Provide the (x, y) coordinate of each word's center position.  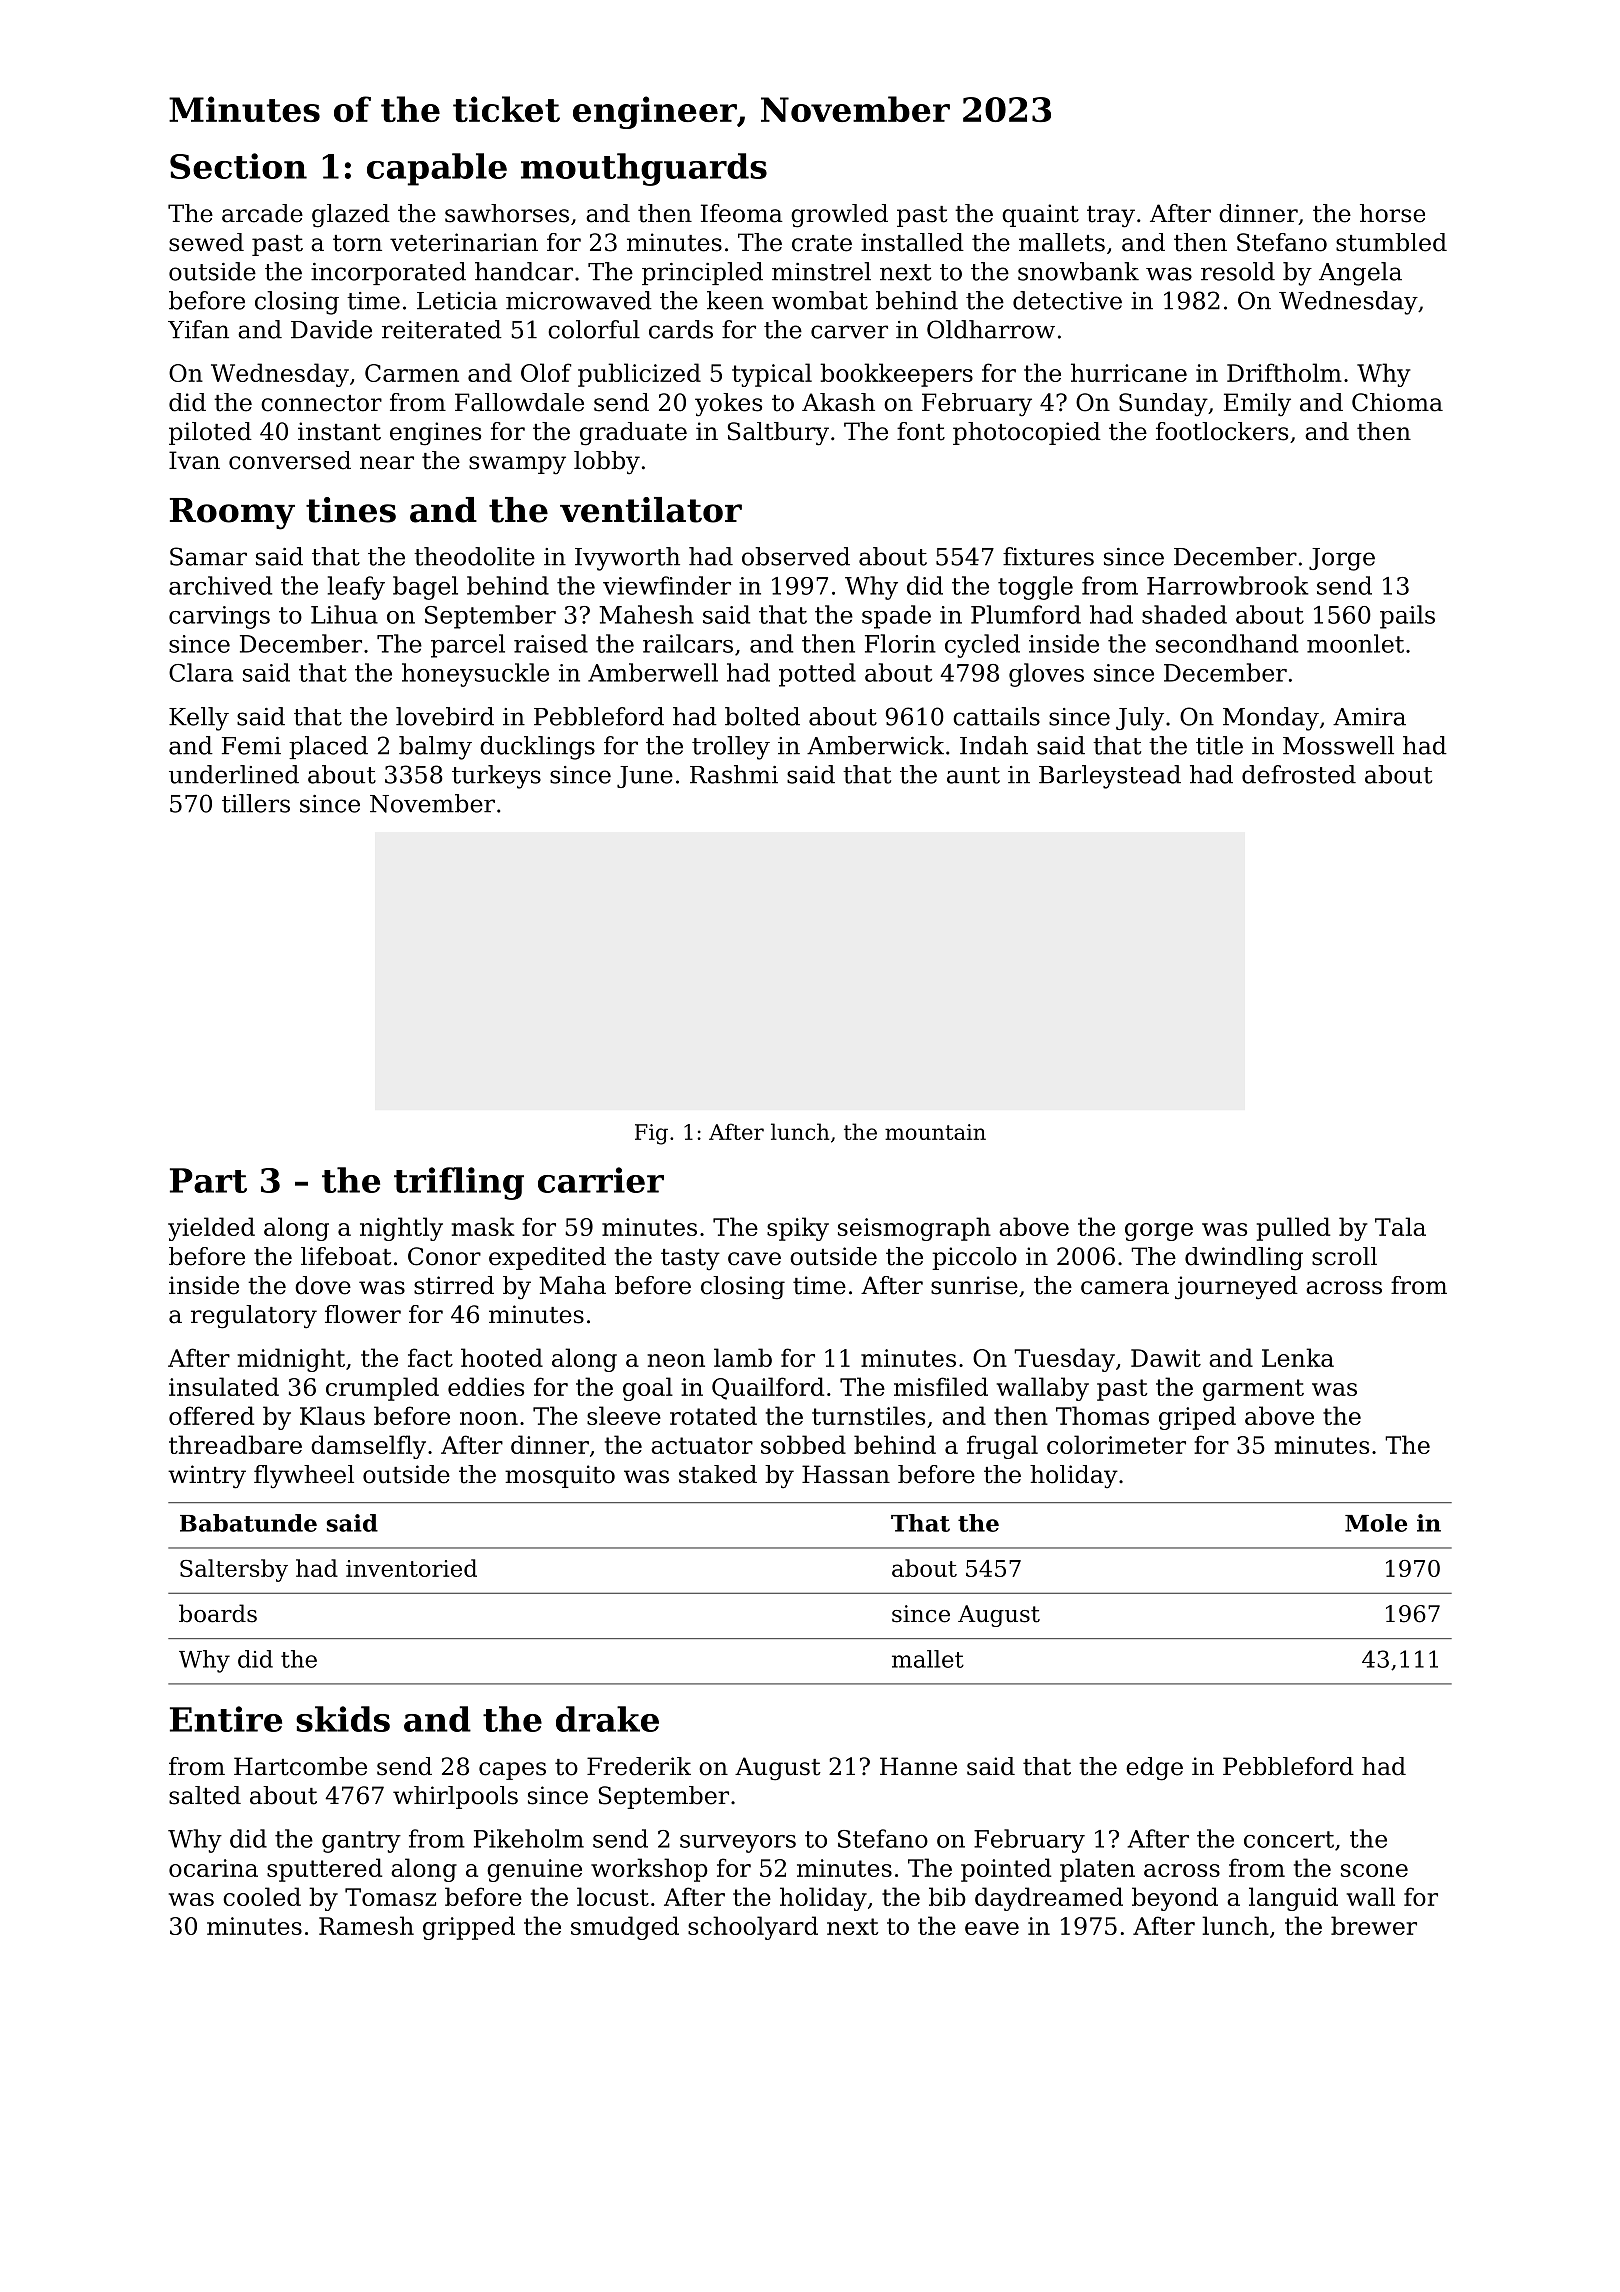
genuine (534, 1870)
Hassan (846, 1474)
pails (1407, 617)
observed (796, 556)
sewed (206, 242)
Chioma (1397, 402)
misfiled (941, 1386)
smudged (625, 1928)
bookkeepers (896, 375)
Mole (1376, 1523)
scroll (1344, 1256)
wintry (207, 1477)
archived (220, 585)
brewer (1374, 1925)
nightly (401, 1229)
